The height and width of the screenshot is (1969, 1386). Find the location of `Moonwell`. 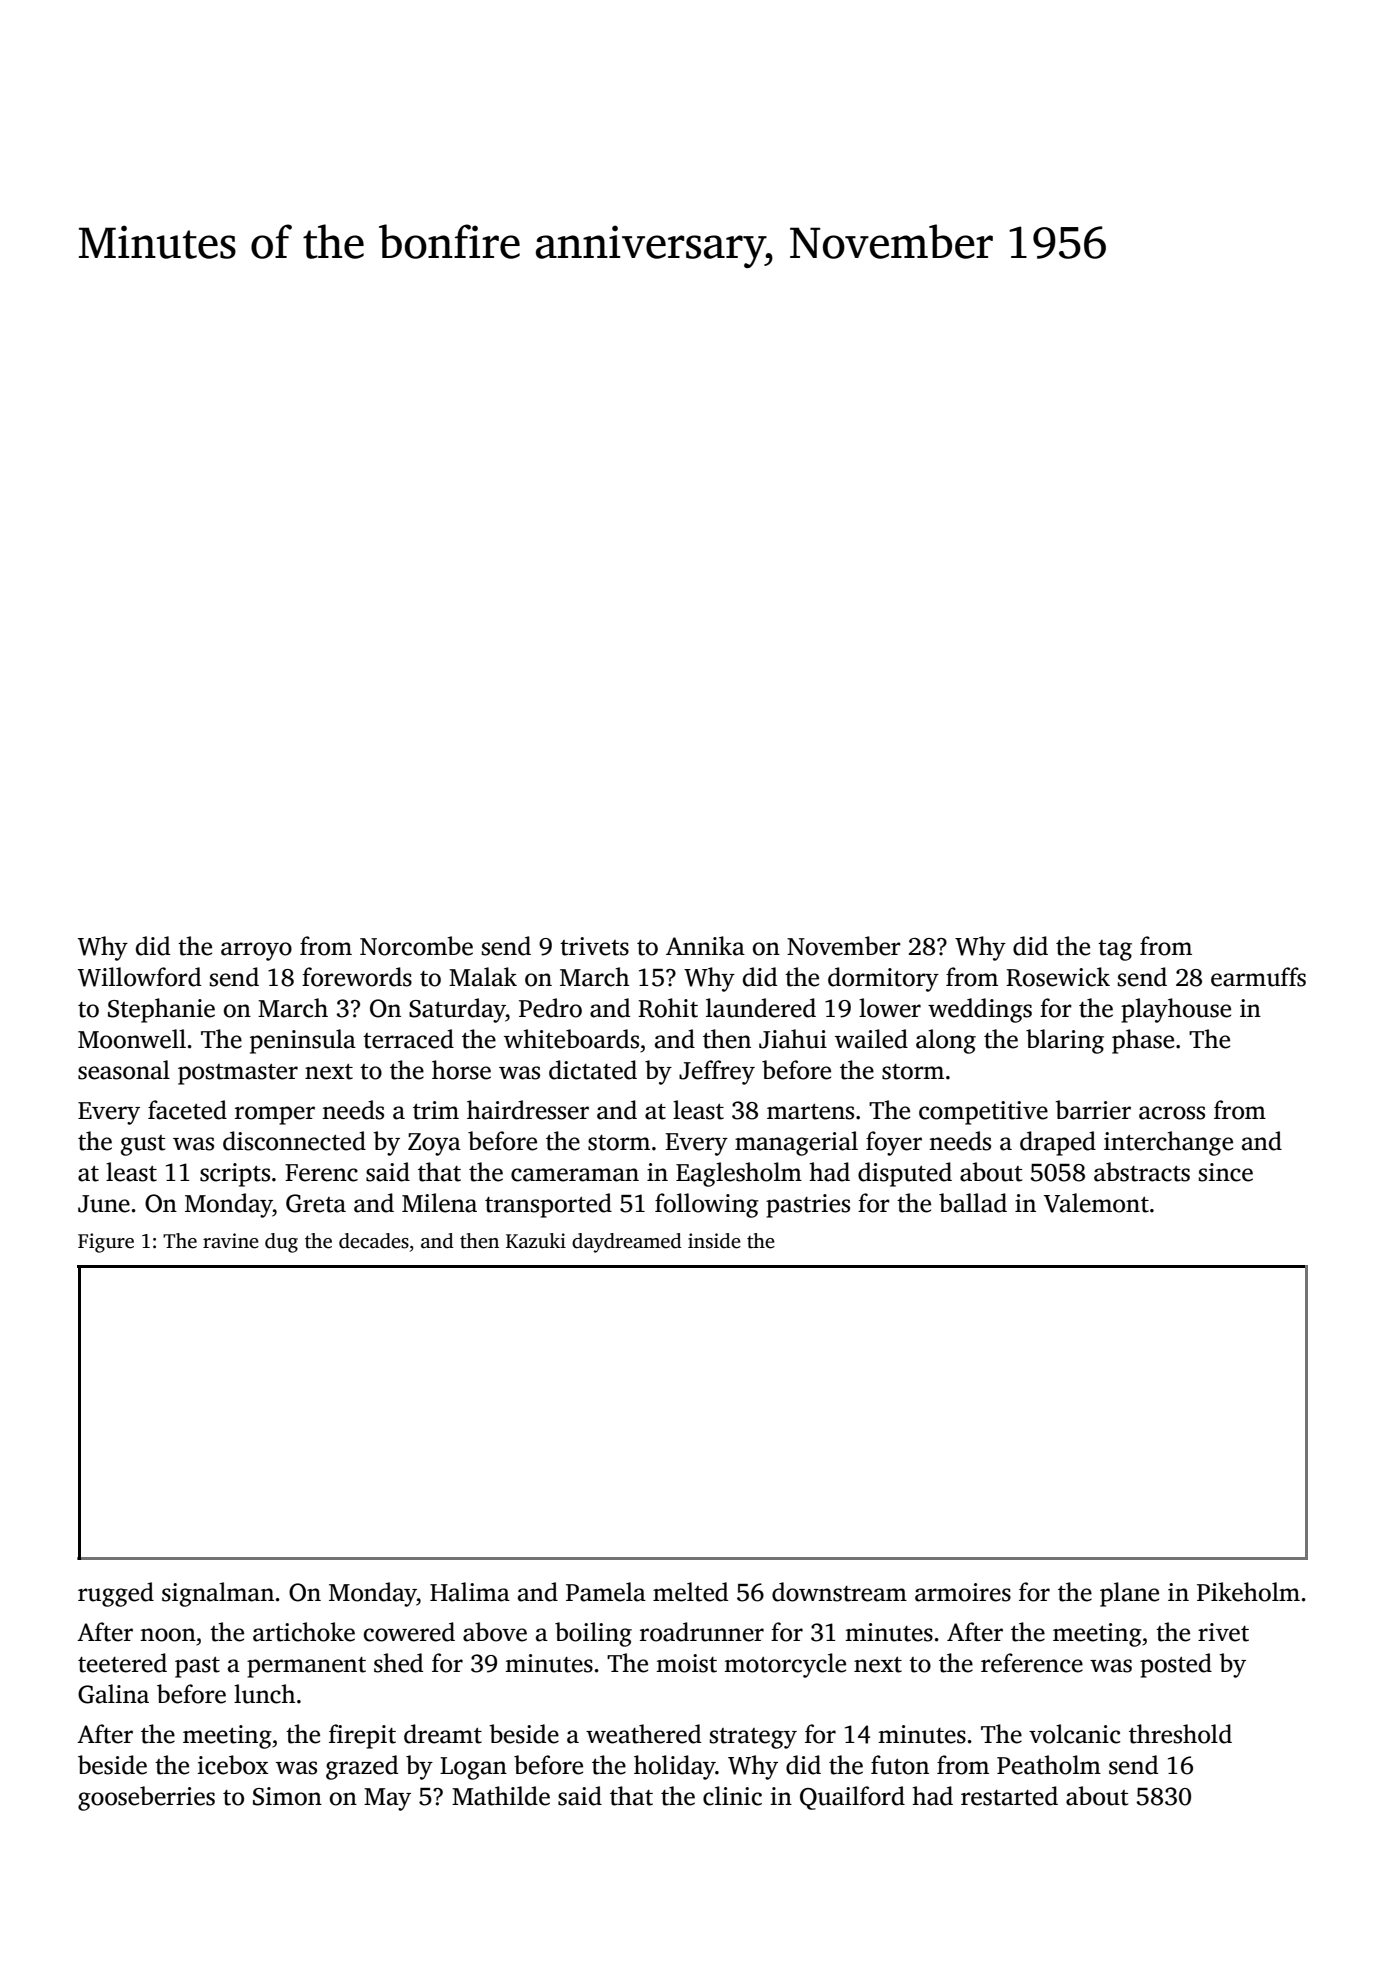

Moonwell is located at coordinates (132, 1039).
